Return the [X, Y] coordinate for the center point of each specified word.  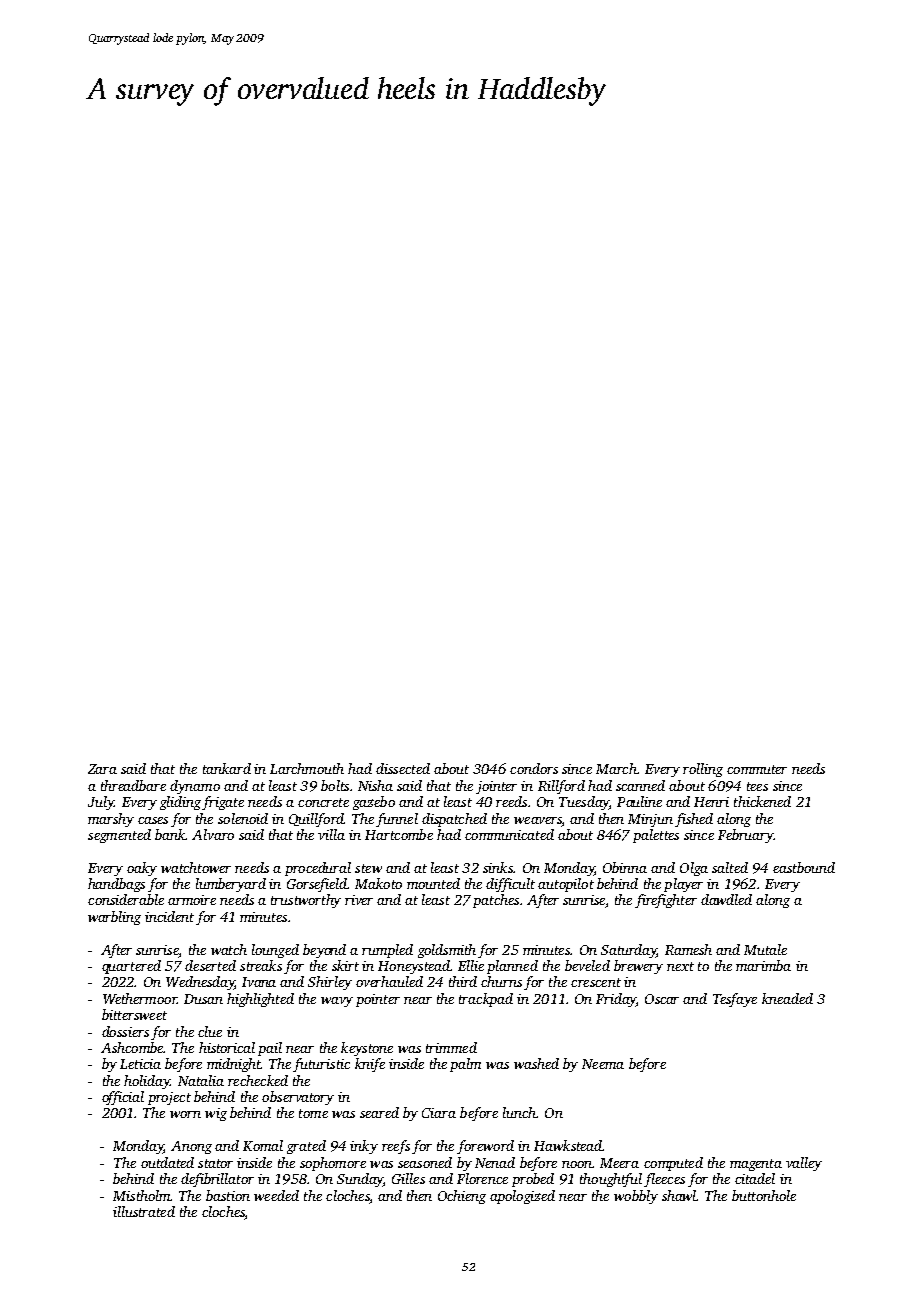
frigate [223, 803]
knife [370, 1065]
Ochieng [462, 1197]
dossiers [125, 1031]
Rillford [561, 787]
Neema [603, 1064]
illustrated [144, 1211]
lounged [275, 951]
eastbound [804, 867]
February [745, 836]
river [359, 900]
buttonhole [764, 1195]
